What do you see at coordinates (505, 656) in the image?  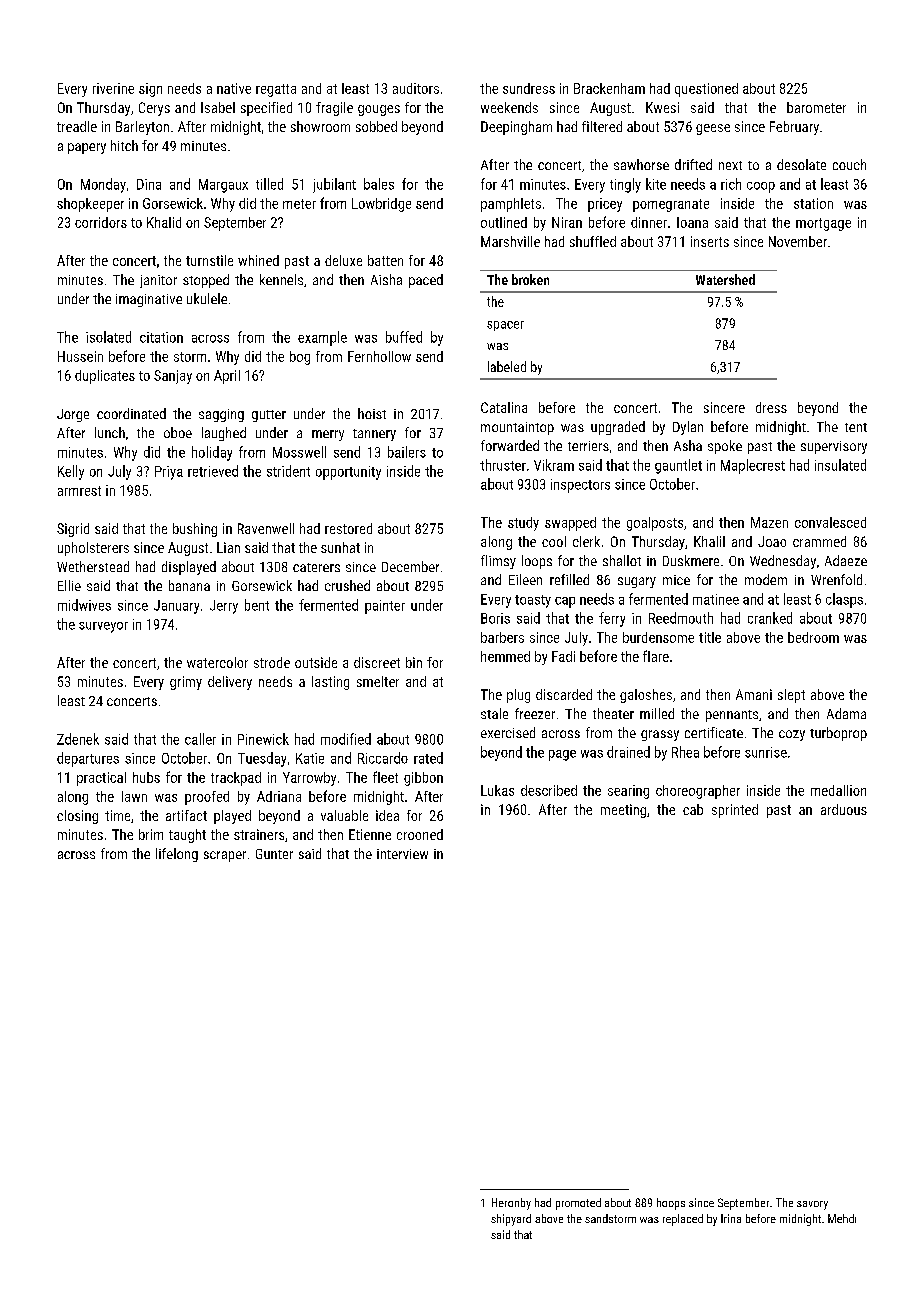 I see `hemmed` at bounding box center [505, 656].
